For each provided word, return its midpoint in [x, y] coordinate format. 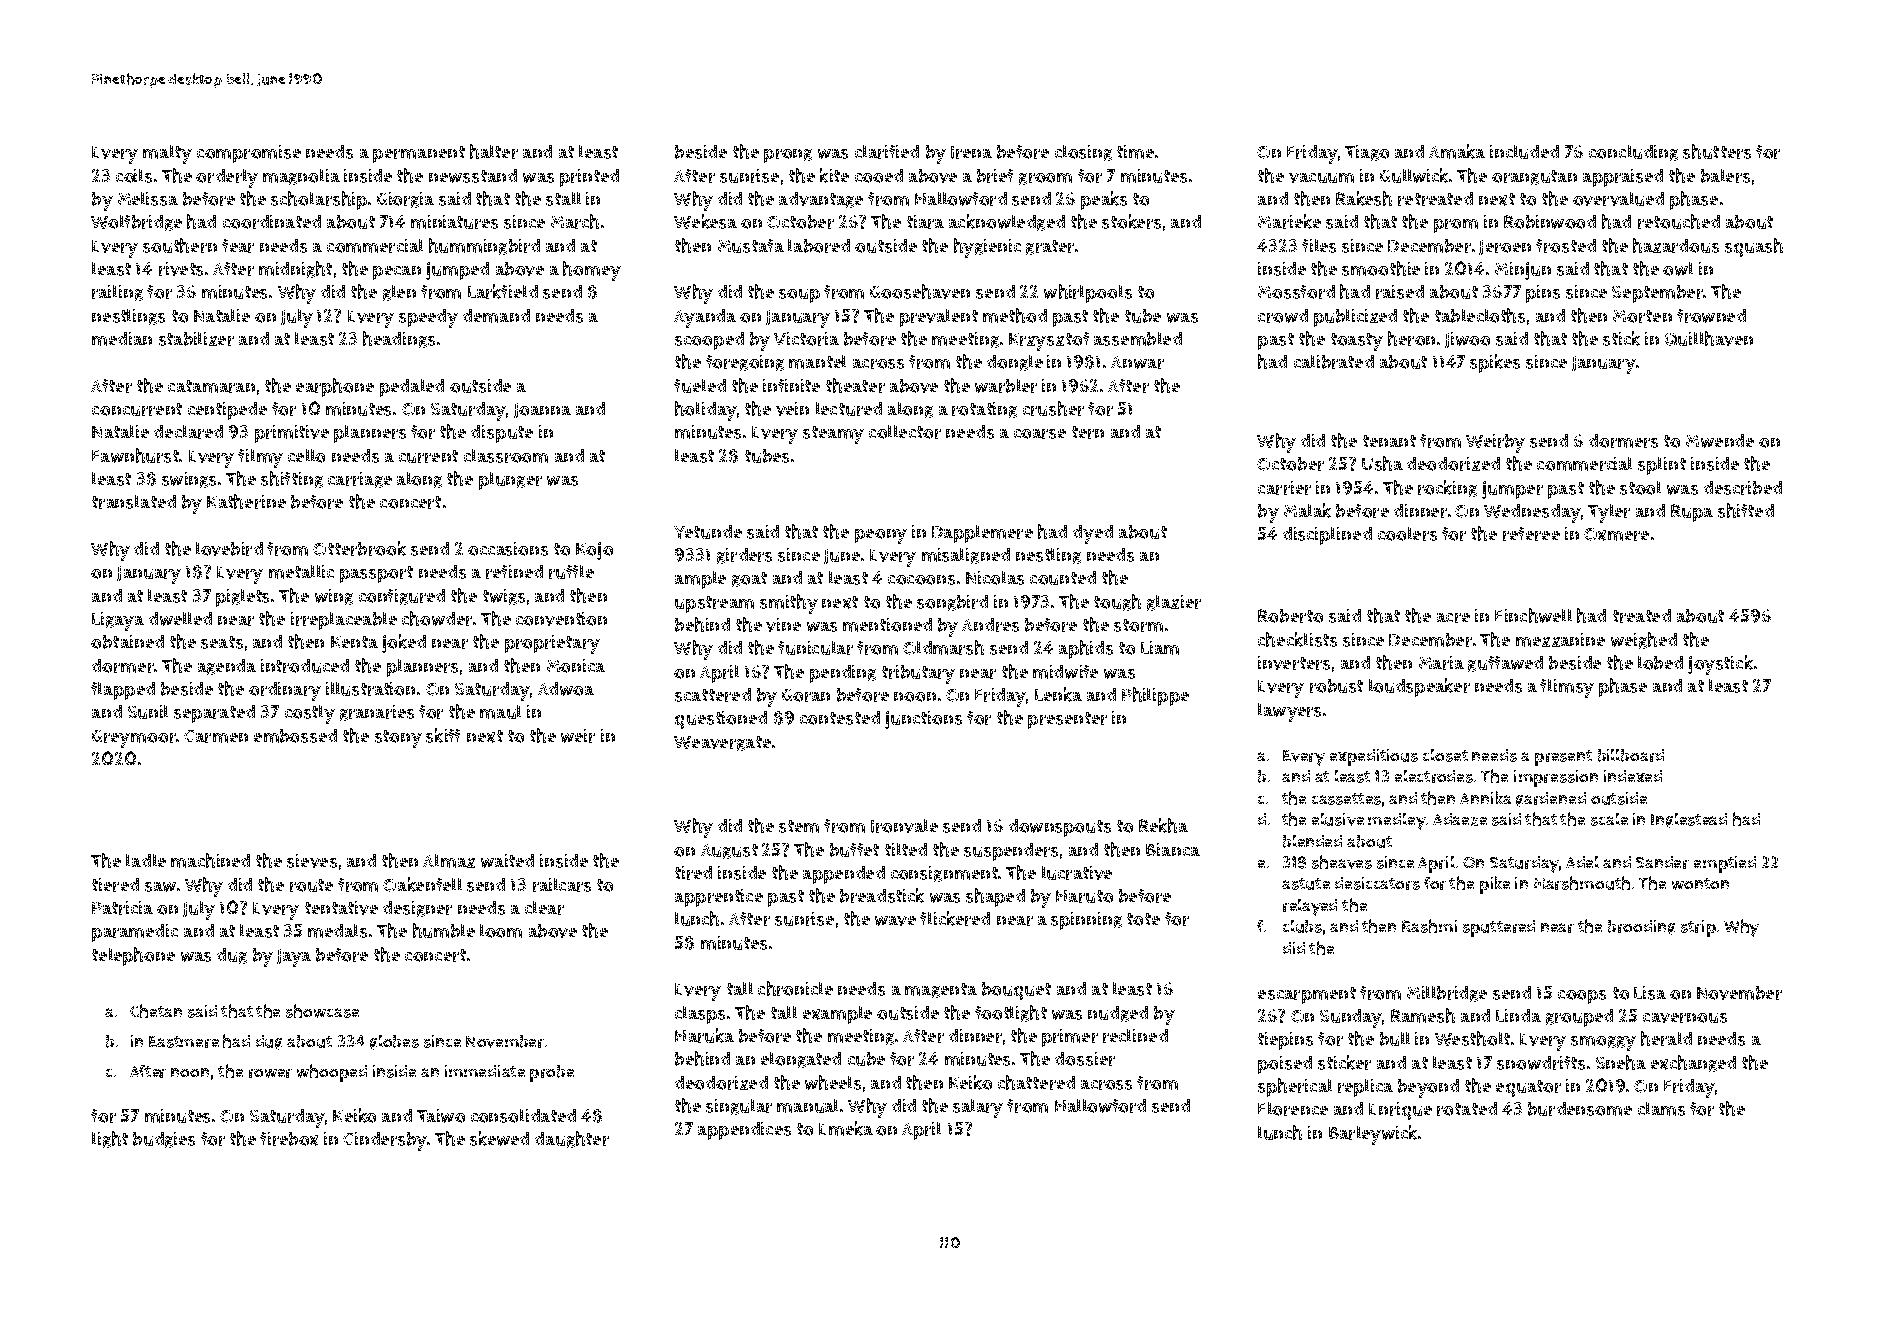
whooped [332, 1073]
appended [844, 875]
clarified [887, 152]
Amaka [1457, 151]
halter [494, 151]
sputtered [1499, 928]
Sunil [148, 712]
